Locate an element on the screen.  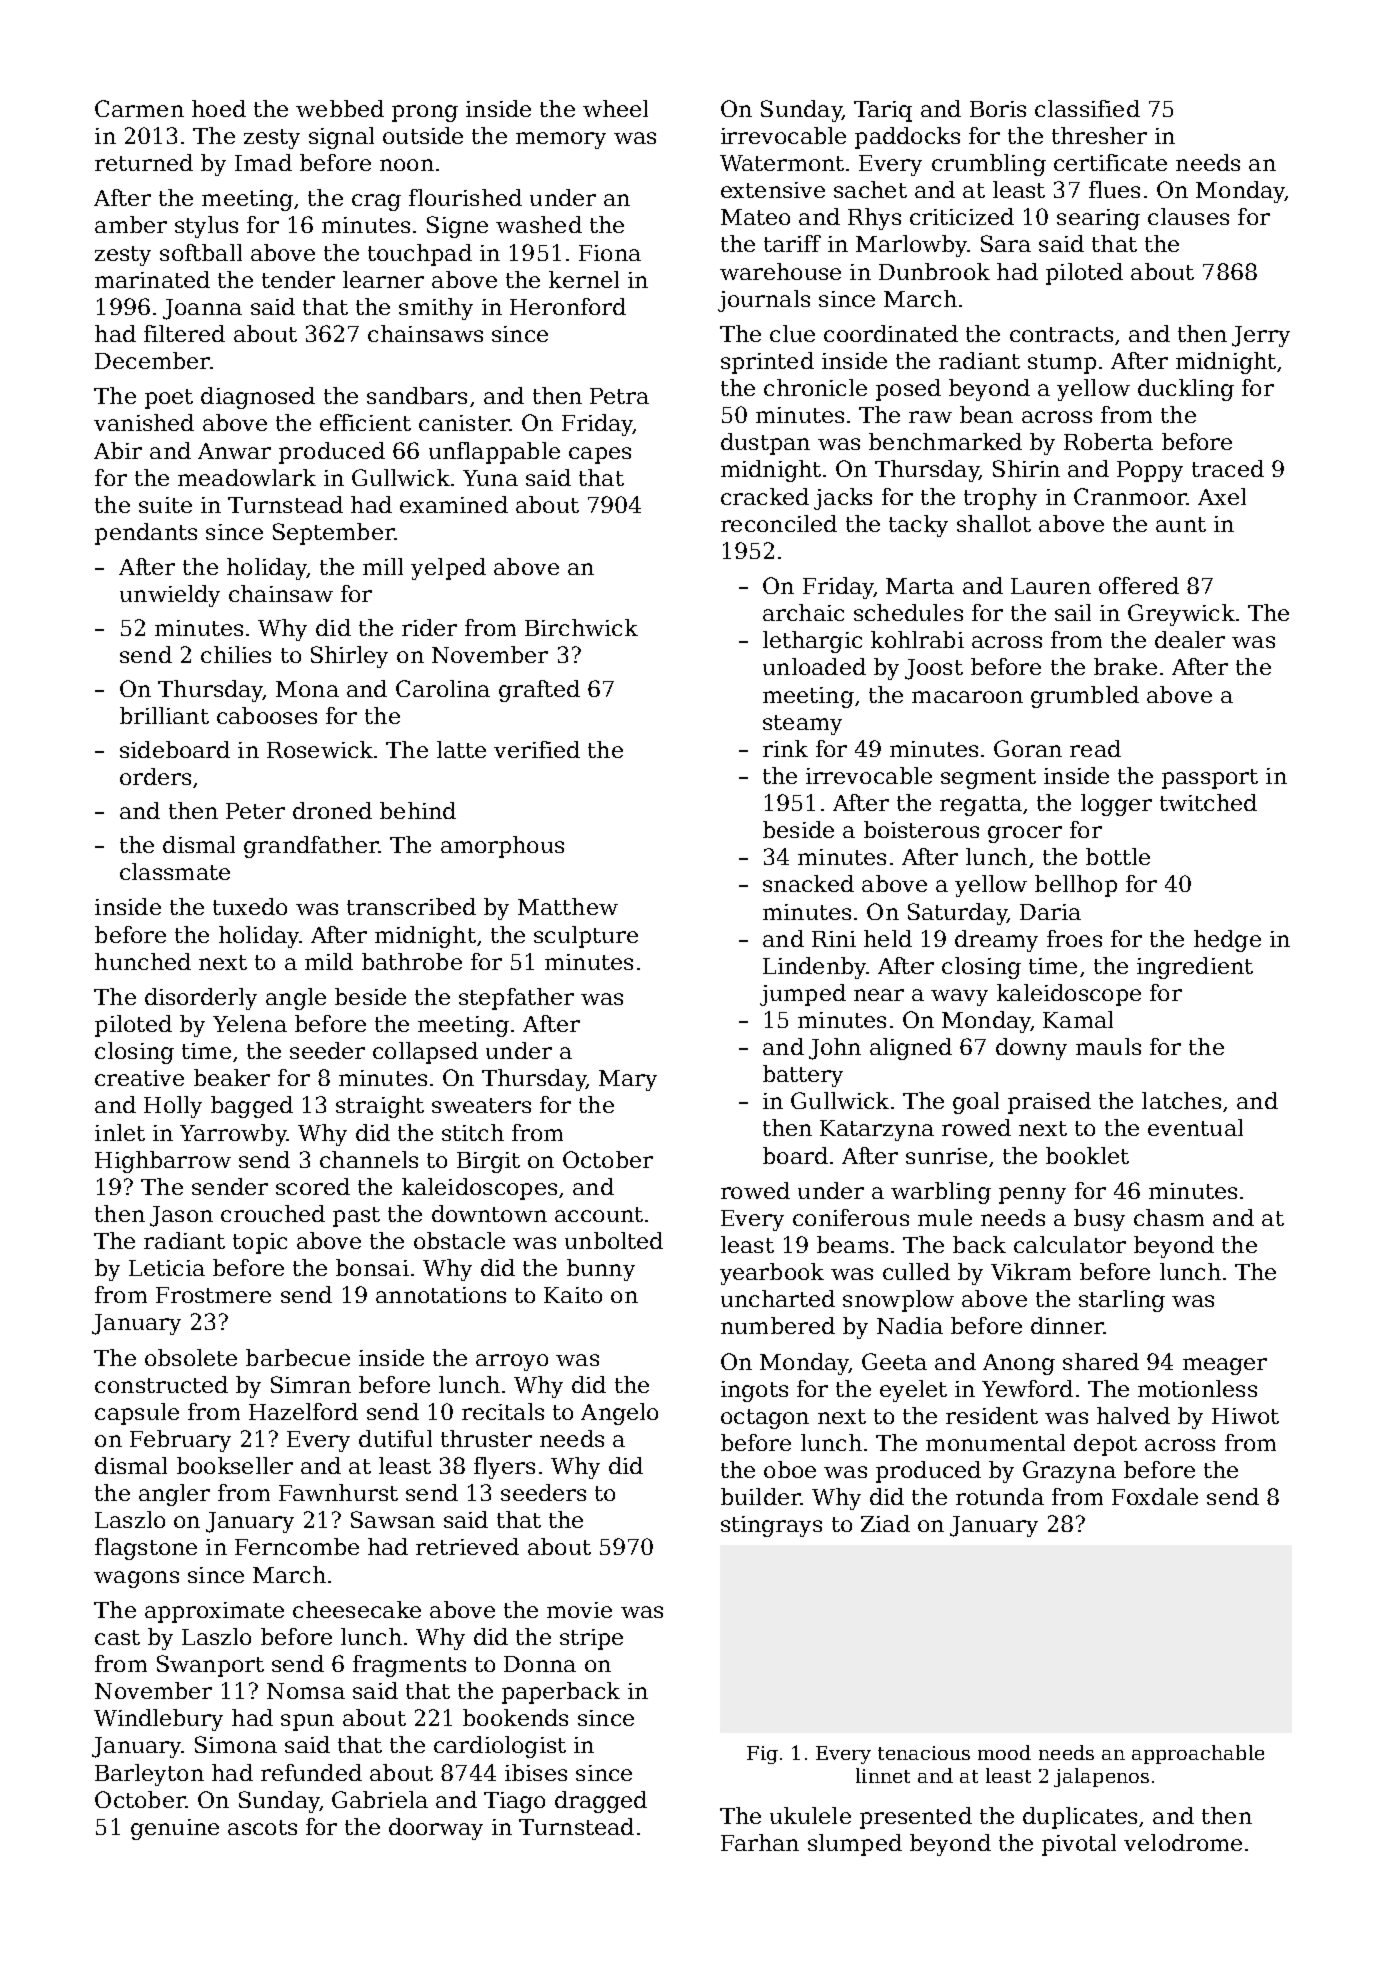
Farhan is located at coordinates (760, 1842).
